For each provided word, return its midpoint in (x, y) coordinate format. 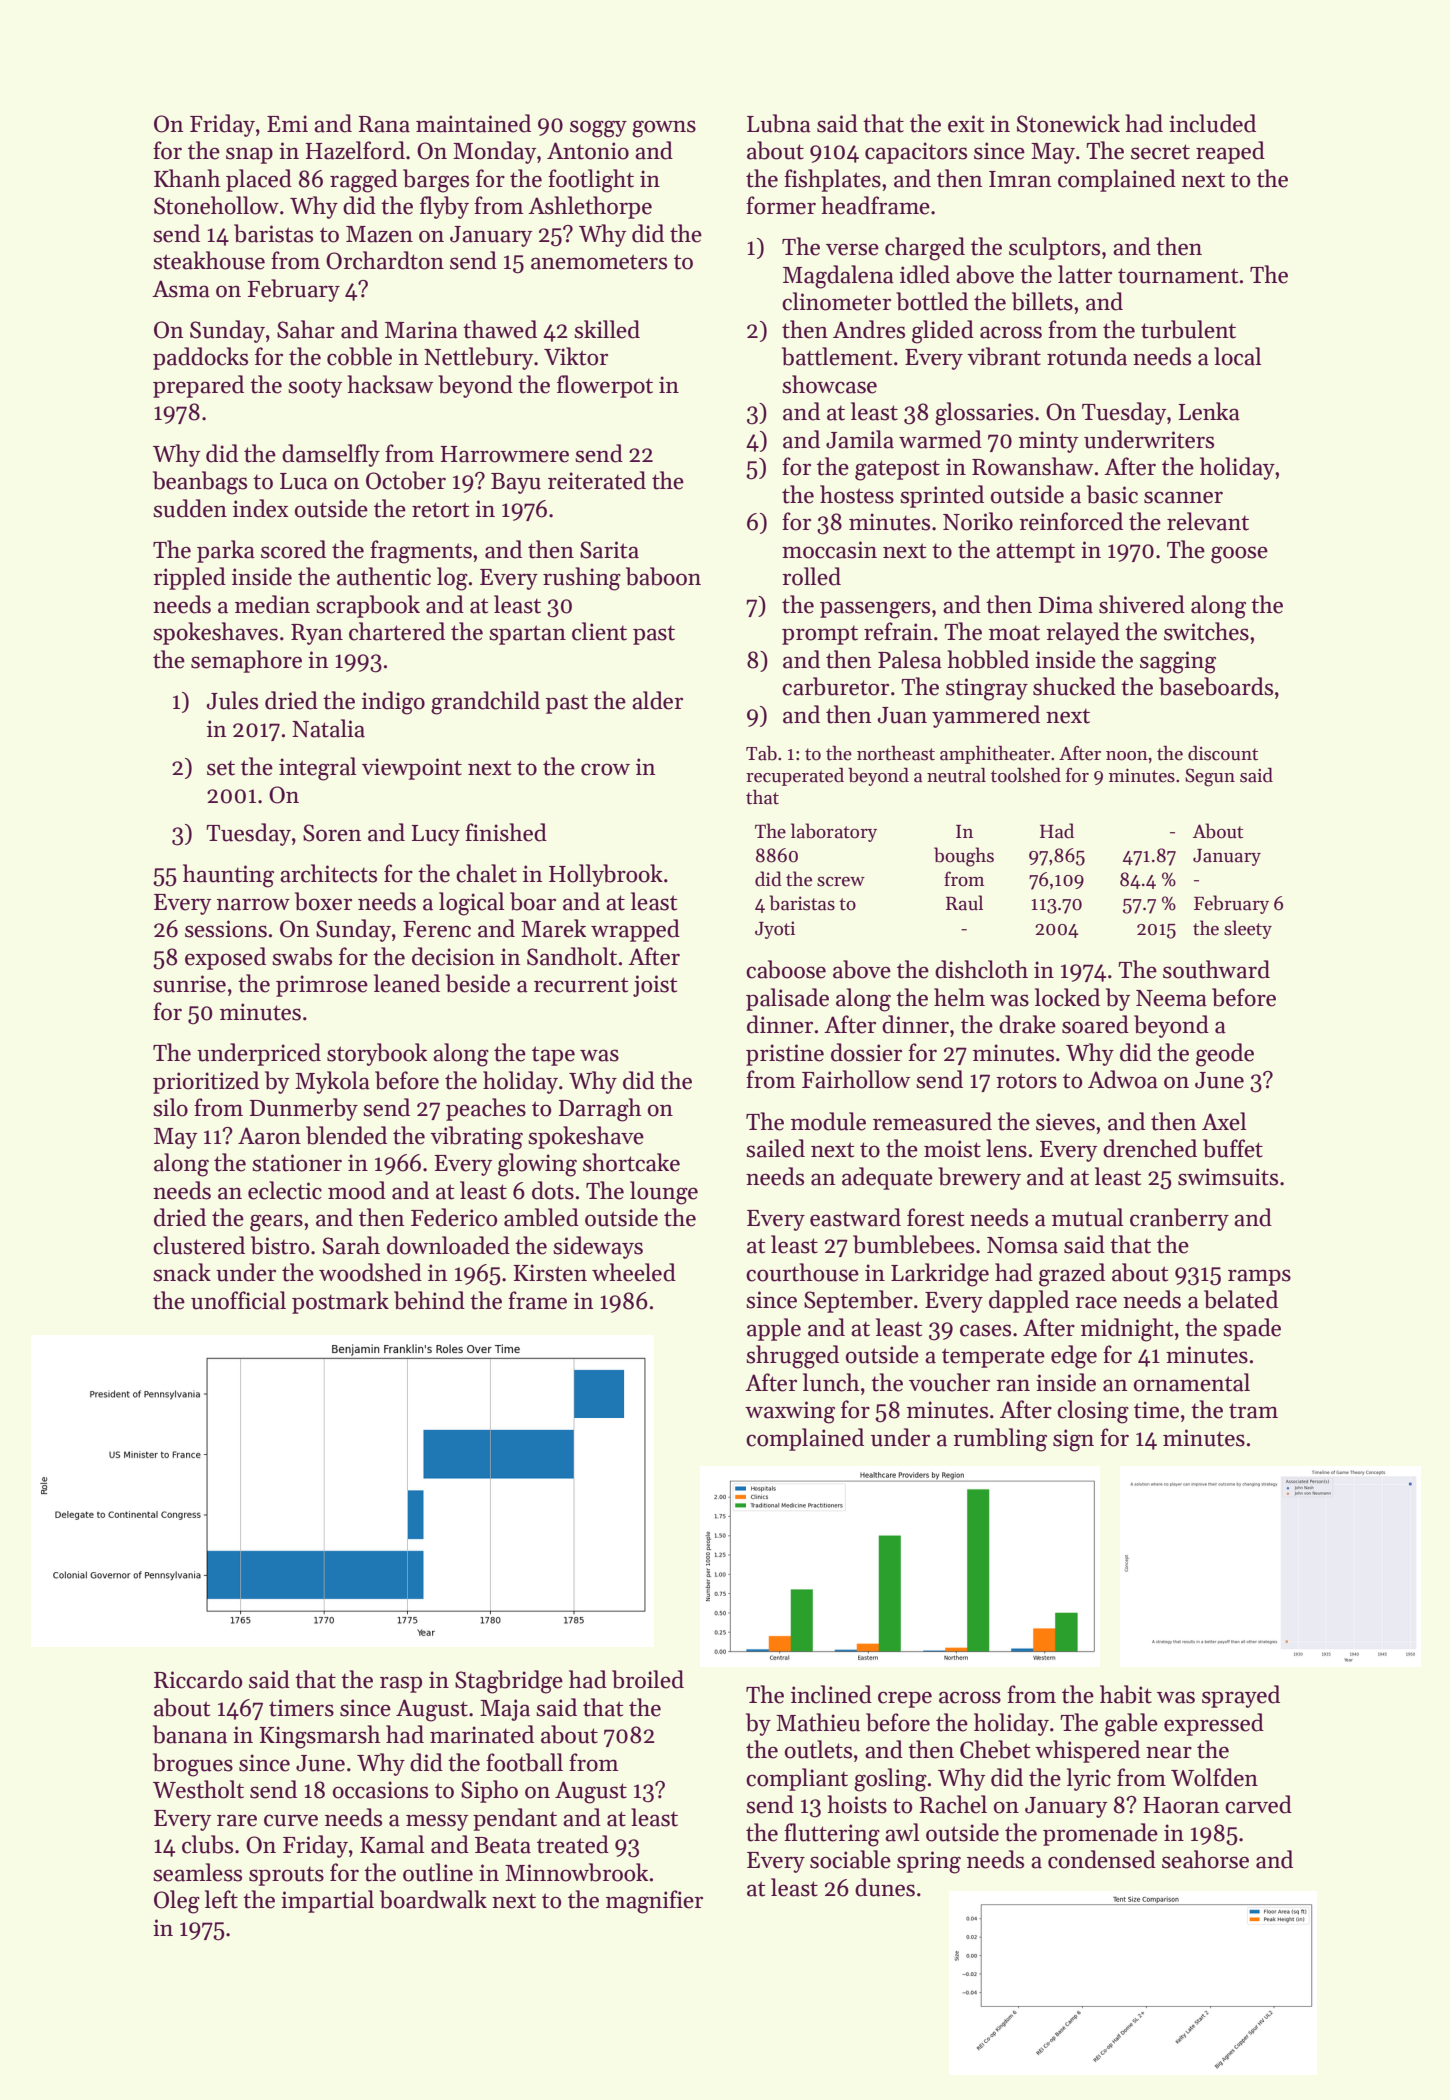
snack (182, 1272)
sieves (1065, 1122)
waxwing (790, 1412)
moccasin (829, 550)
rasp (401, 1684)
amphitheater (995, 755)
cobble (359, 356)
